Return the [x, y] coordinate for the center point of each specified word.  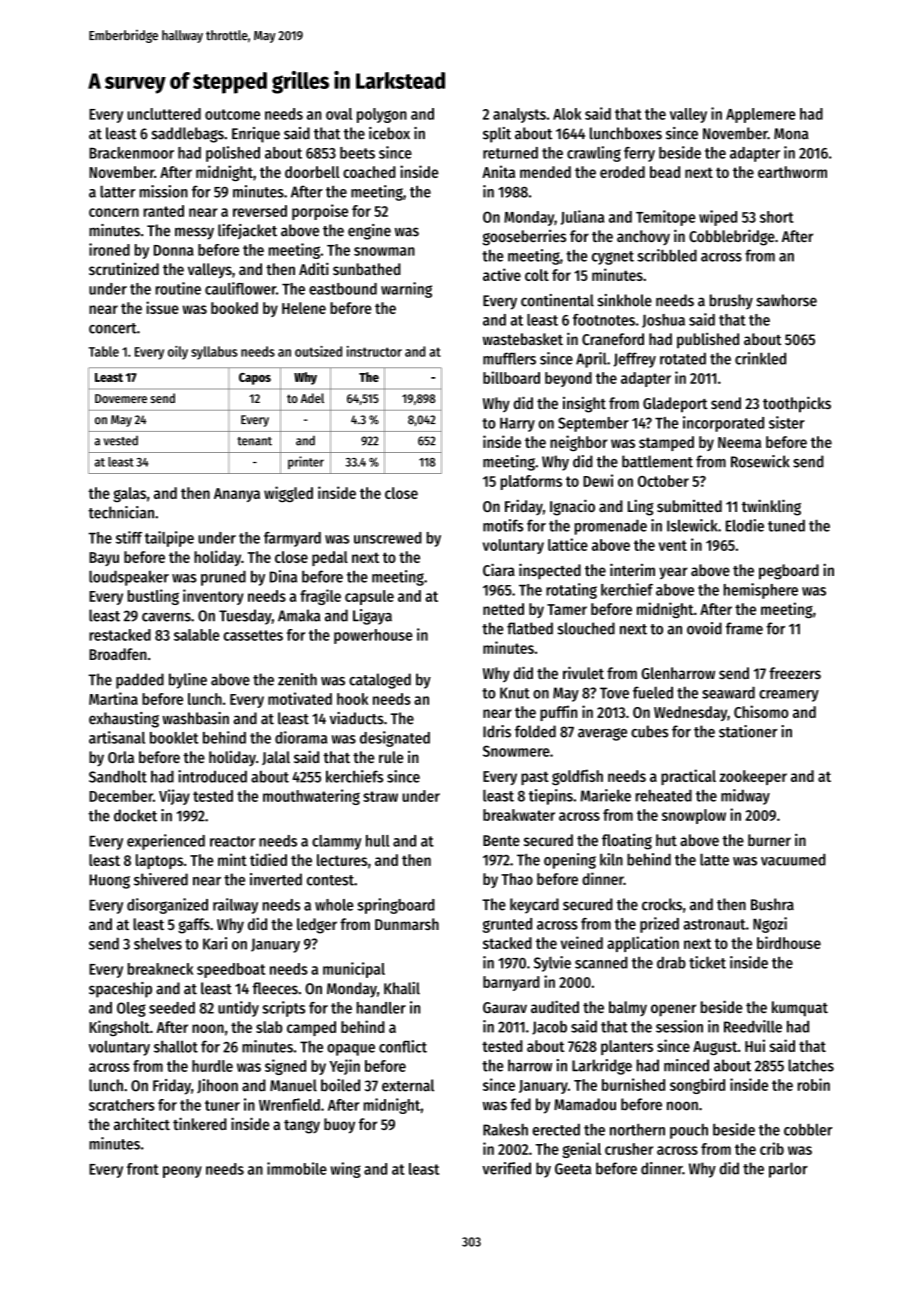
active [502, 274]
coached [369, 172]
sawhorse [787, 300]
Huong [109, 881]
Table [104, 351]
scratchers [122, 1105]
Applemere [761, 115]
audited [555, 1006]
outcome [232, 114]
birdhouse [789, 942]
